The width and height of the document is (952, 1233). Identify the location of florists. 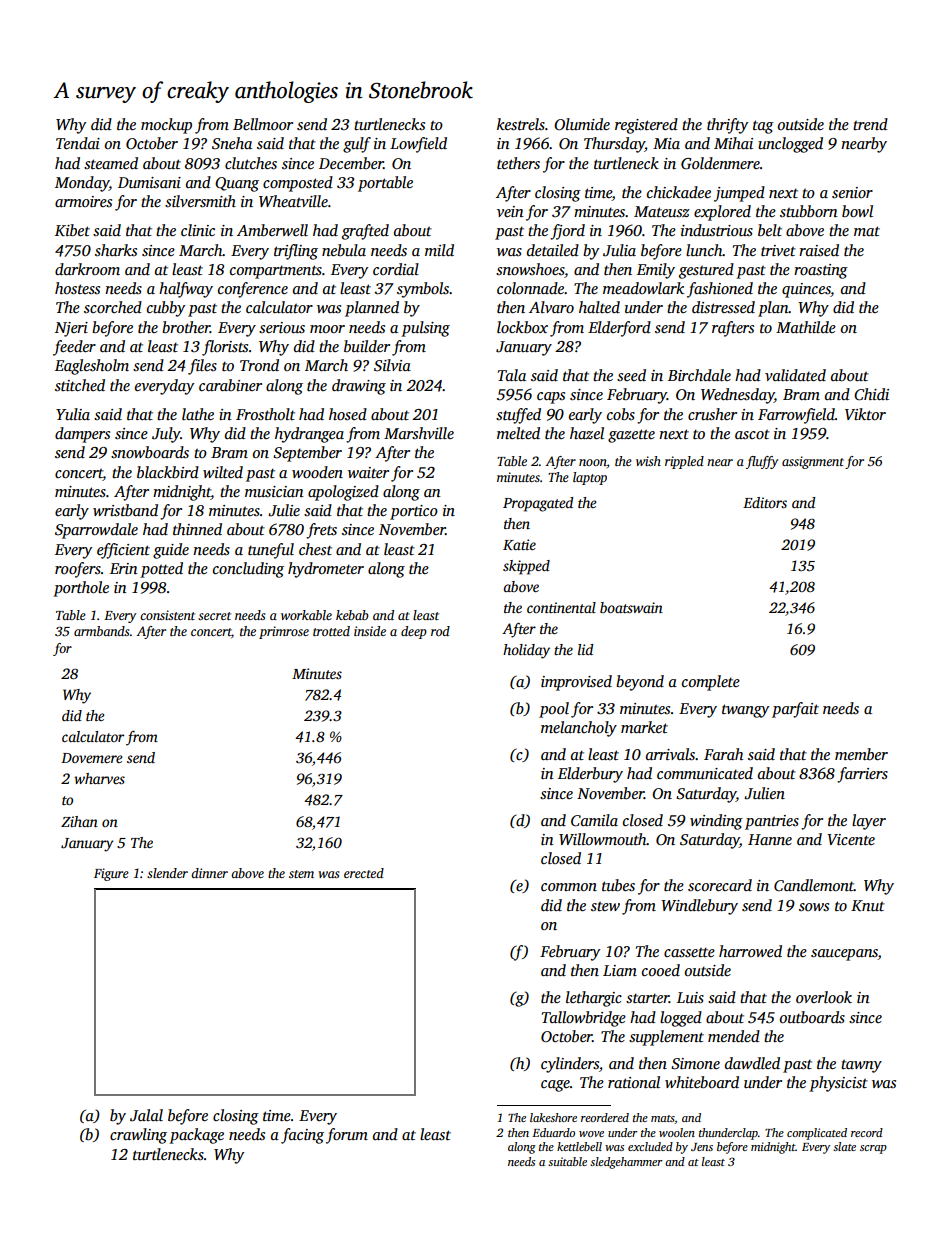
(225, 348).
